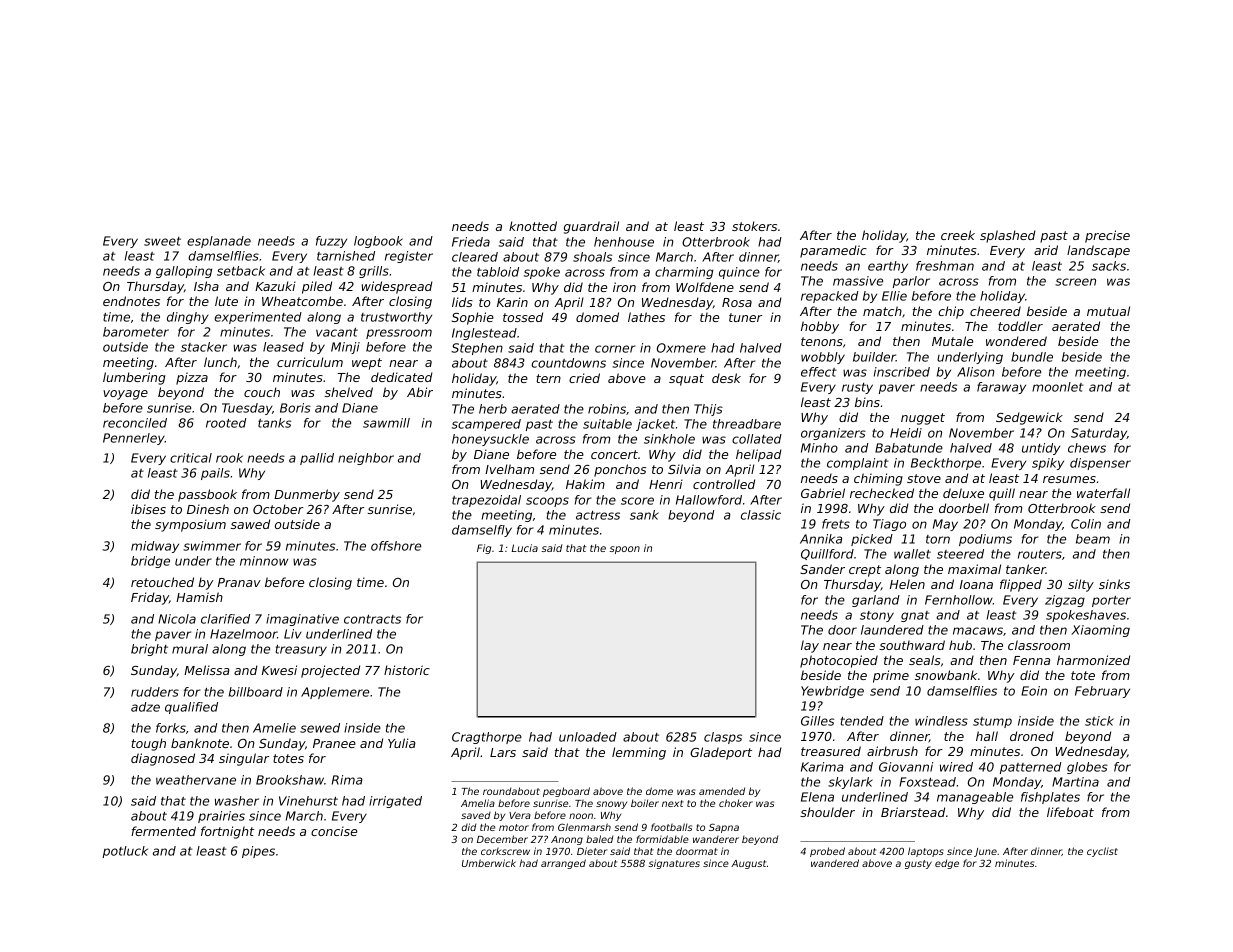 This page has width=1233, height=952. Describe the element at coordinates (585, 484) in the page. I see `Hakim` at that location.
